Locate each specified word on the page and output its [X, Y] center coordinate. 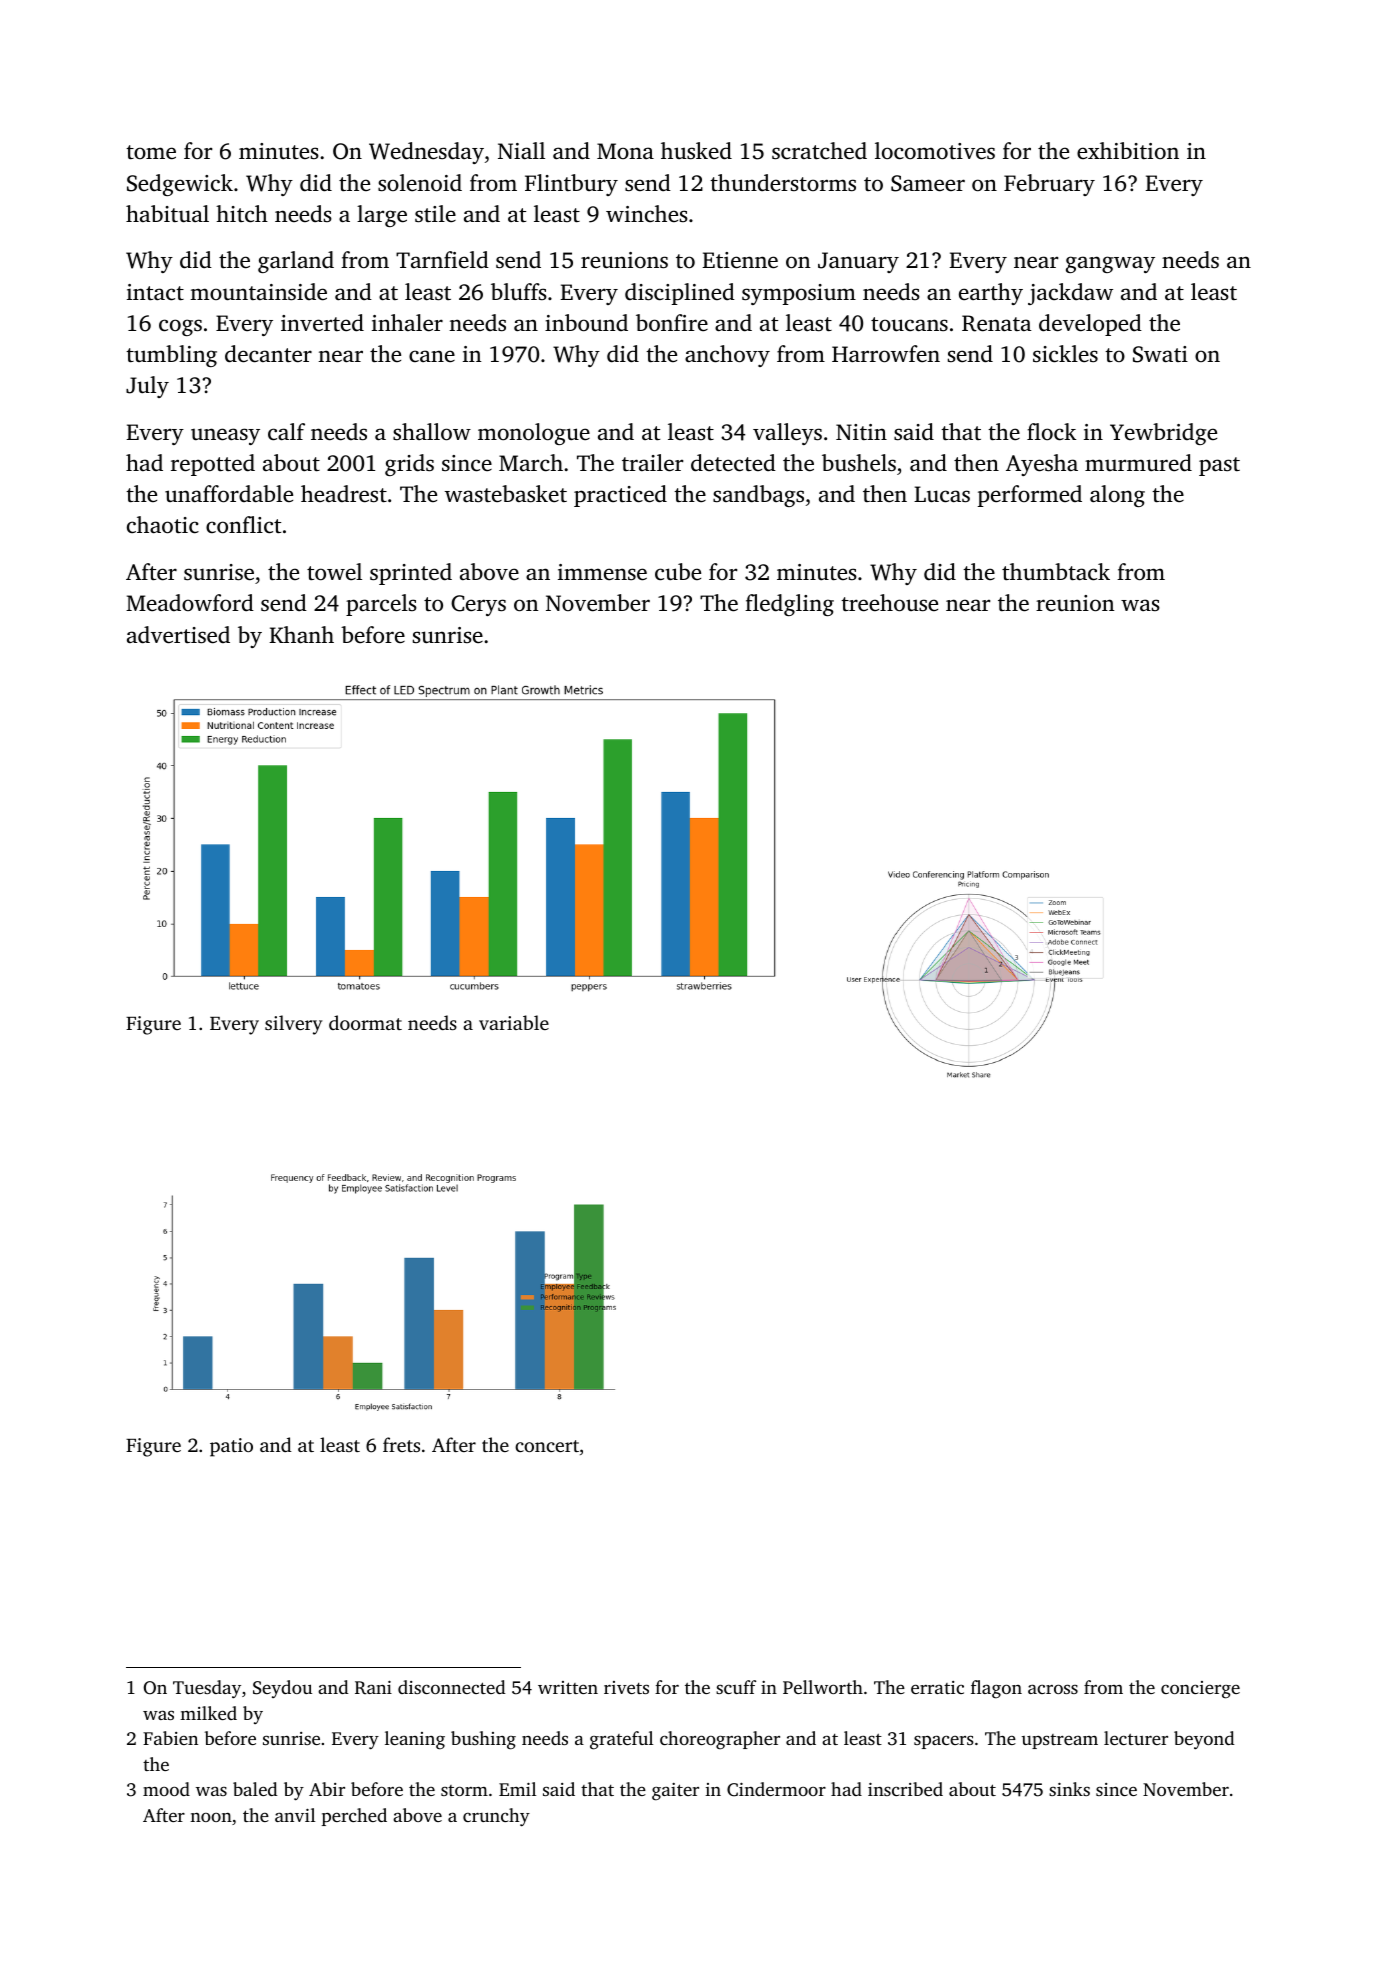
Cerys [478, 605]
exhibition [1128, 150]
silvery [294, 1025]
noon [211, 1817]
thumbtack [1056, 572]
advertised [178, 635]
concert [547, 1446]
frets [401, 1444]
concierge [1200, 1690]
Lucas [942, 494]
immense [602, 572]
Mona [625, 151]
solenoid [420, 183]
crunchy [496, 1817]
